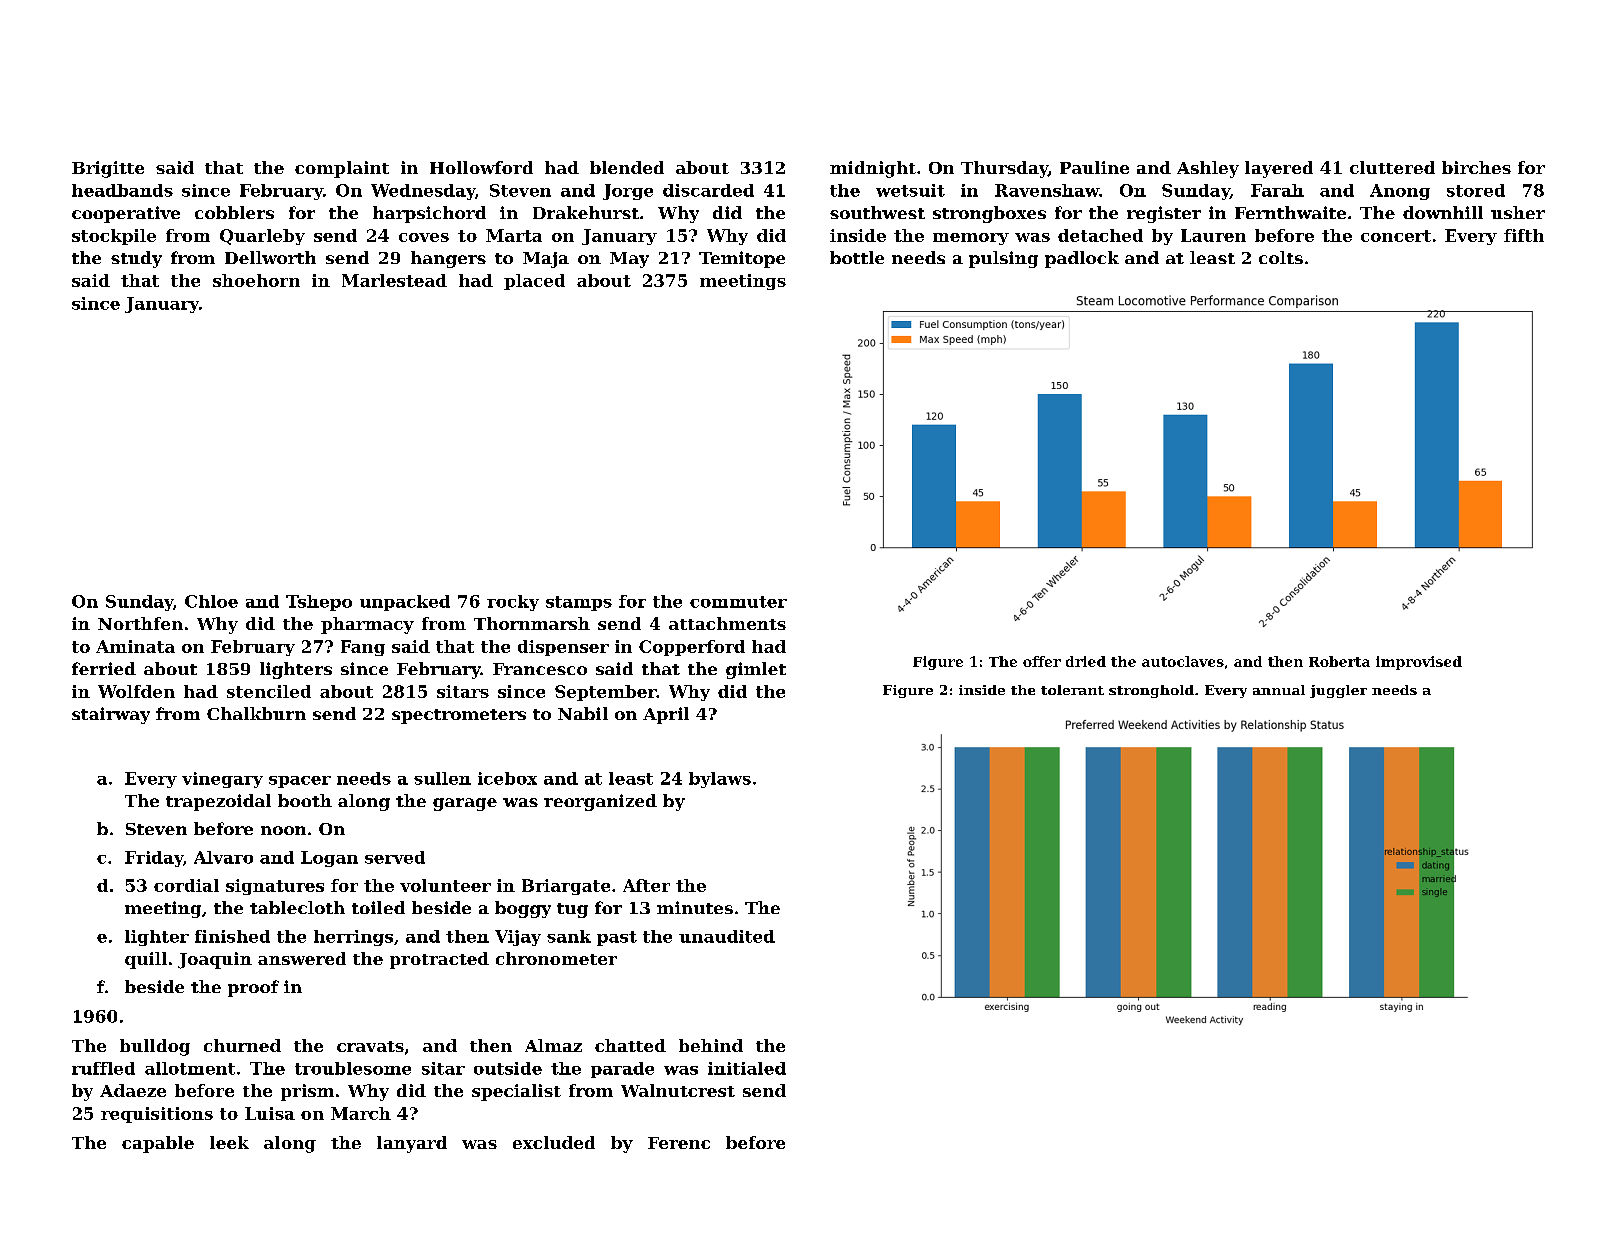 Image resolution: width=1616 pixels, height=1249 pixels. Describe the element at coordinates (742, 259) in the page. I see `Temitope` at that location.
